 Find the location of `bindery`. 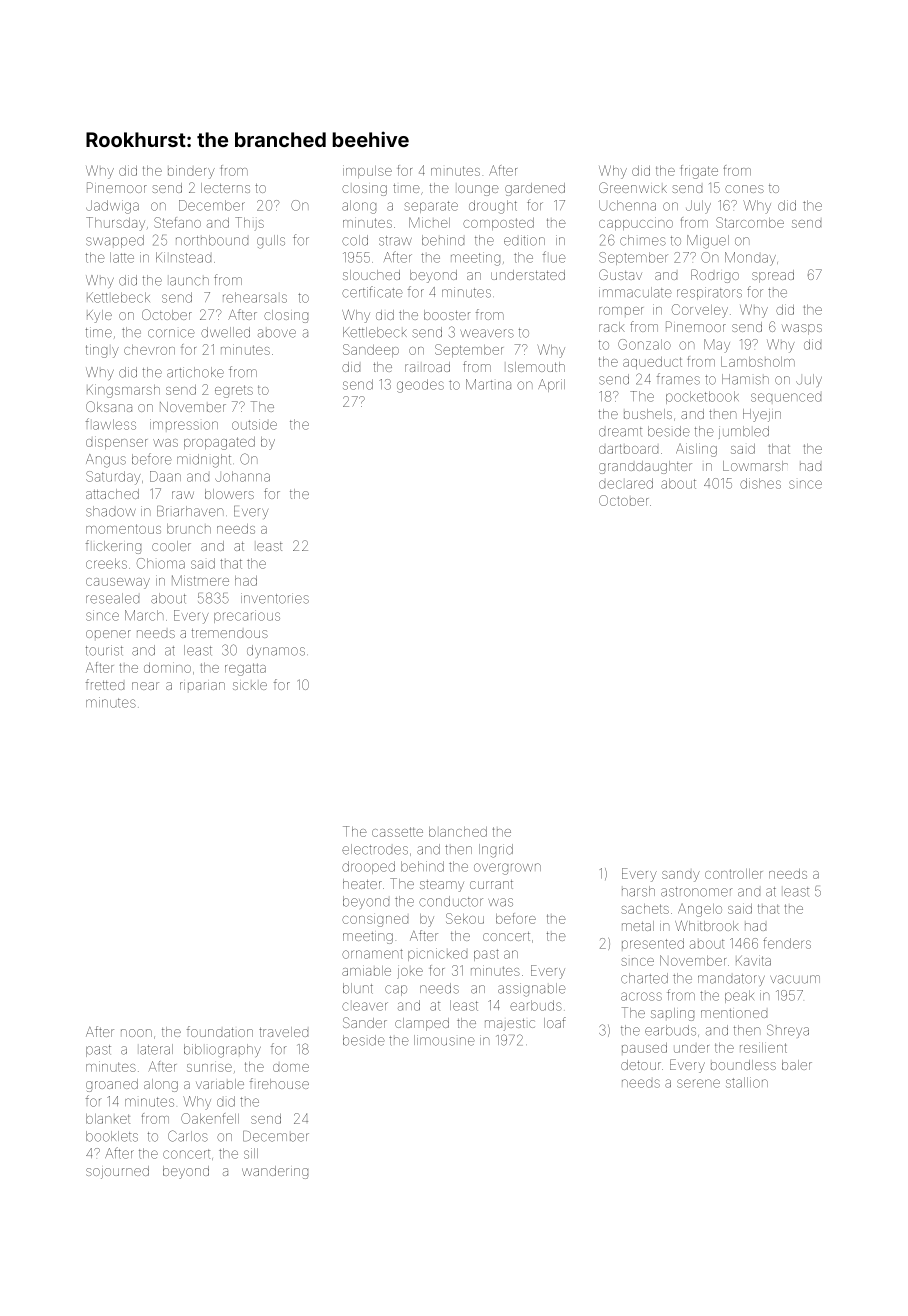

bindery is located at coordinates (191, 172).
